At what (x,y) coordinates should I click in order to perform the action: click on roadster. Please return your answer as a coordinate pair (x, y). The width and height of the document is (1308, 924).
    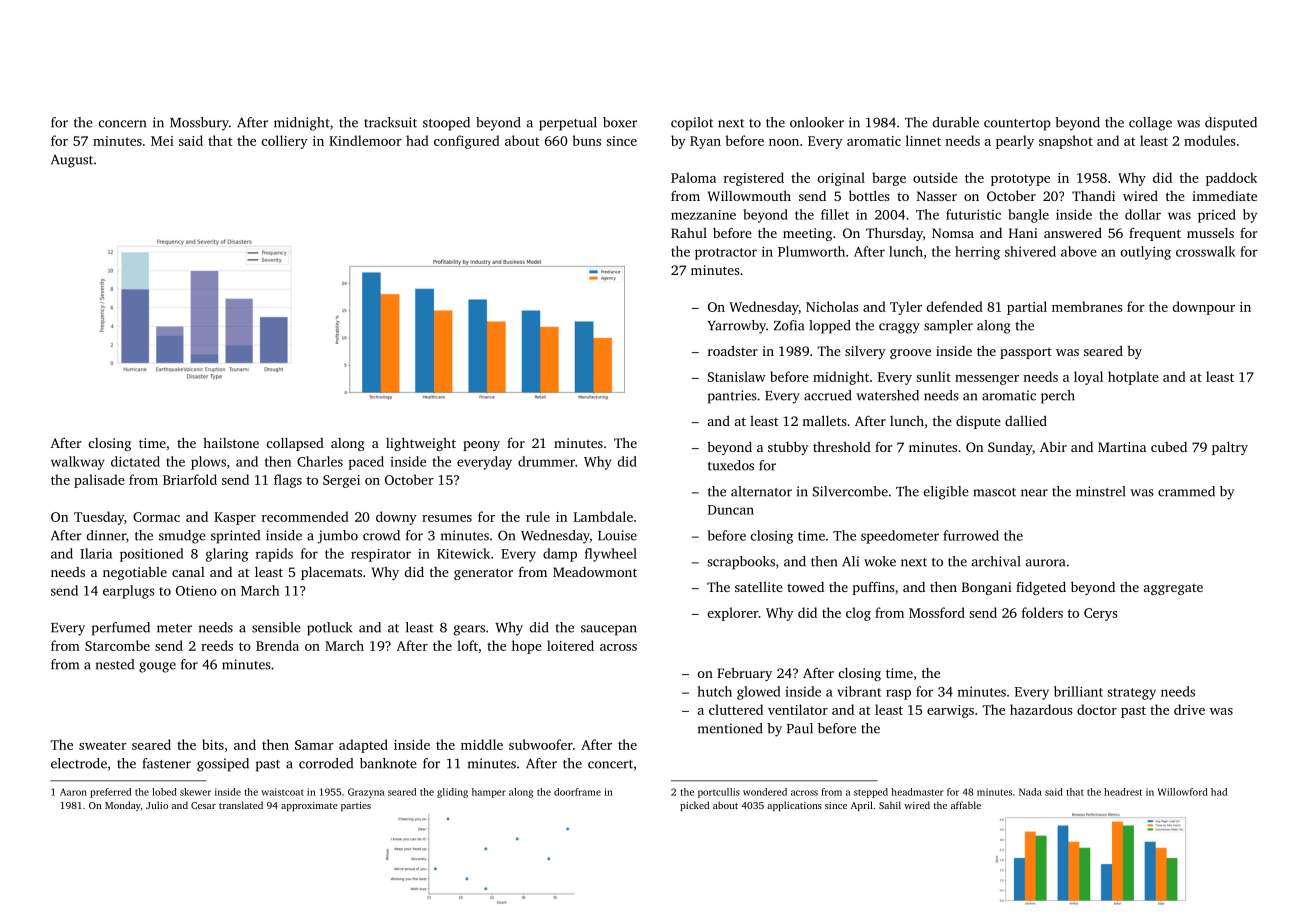
    Looking at the image, I should click on (733, 351).
